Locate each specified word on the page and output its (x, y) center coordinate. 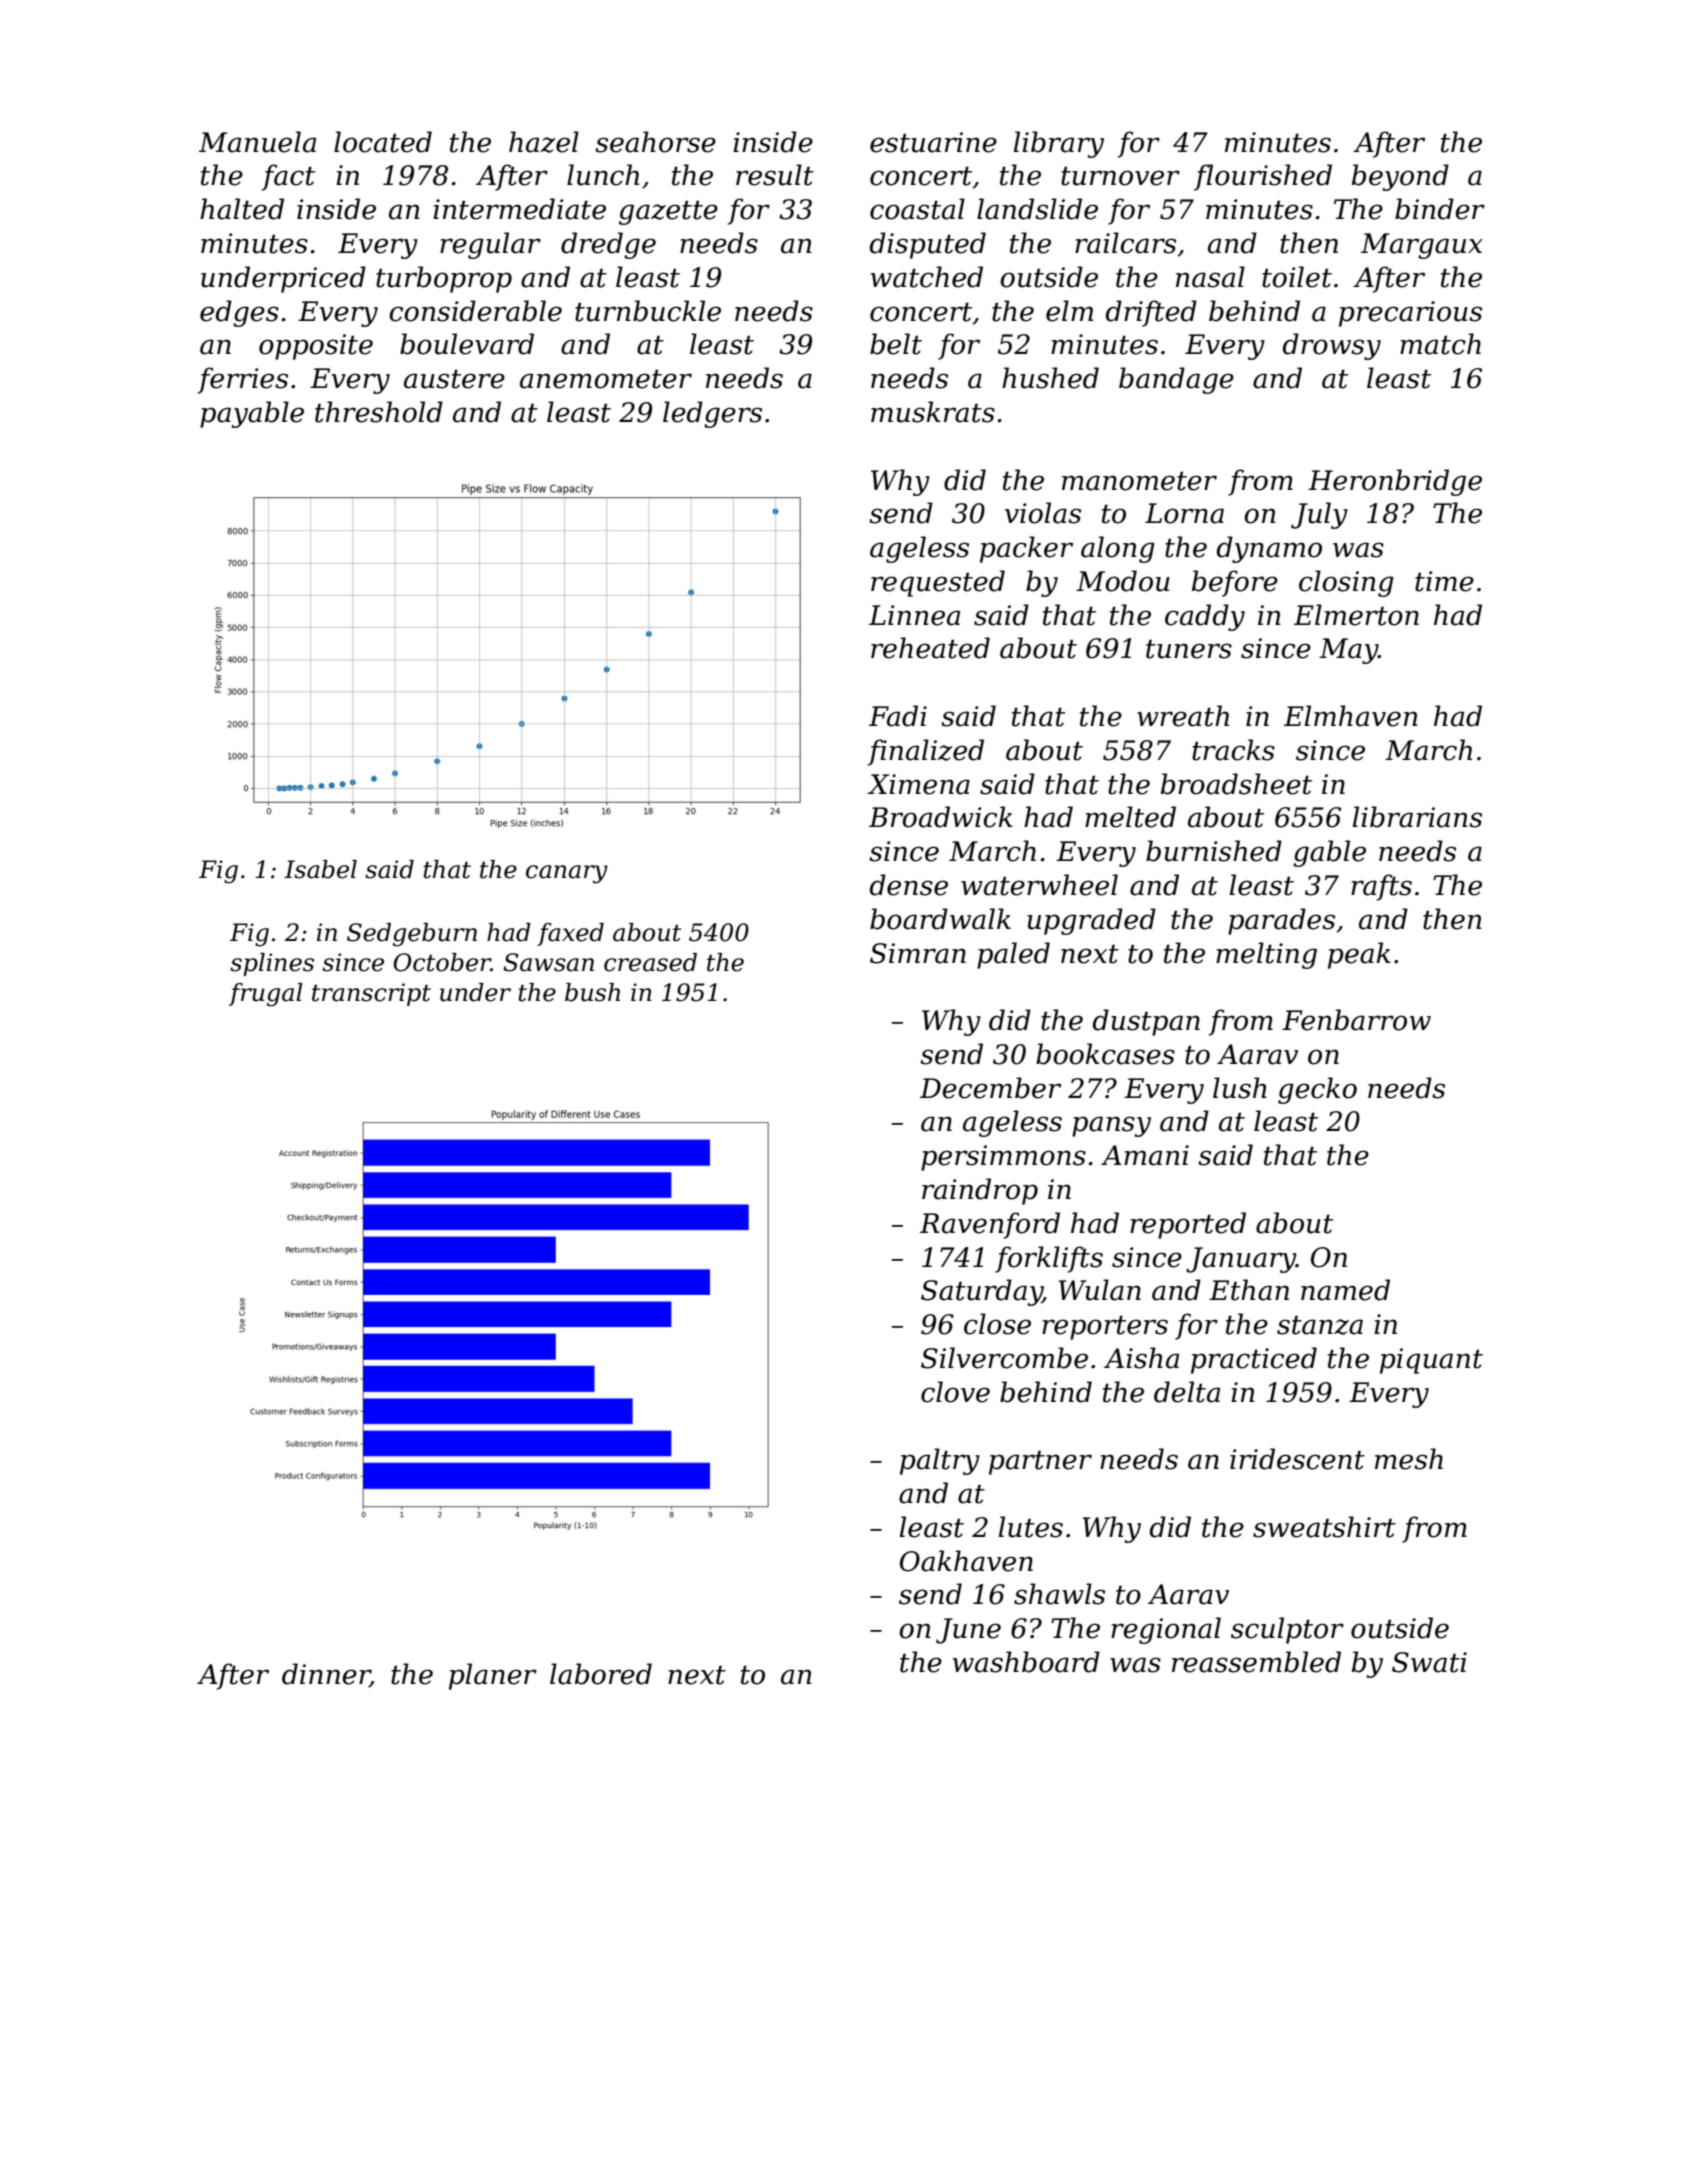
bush (592, 992)
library (1059, 144)
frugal (266, 995)
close (997, 1324)
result (775, 175)
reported (1188, 1225)
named (1345, 1290)
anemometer (606, 379)
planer (493, 1676)
